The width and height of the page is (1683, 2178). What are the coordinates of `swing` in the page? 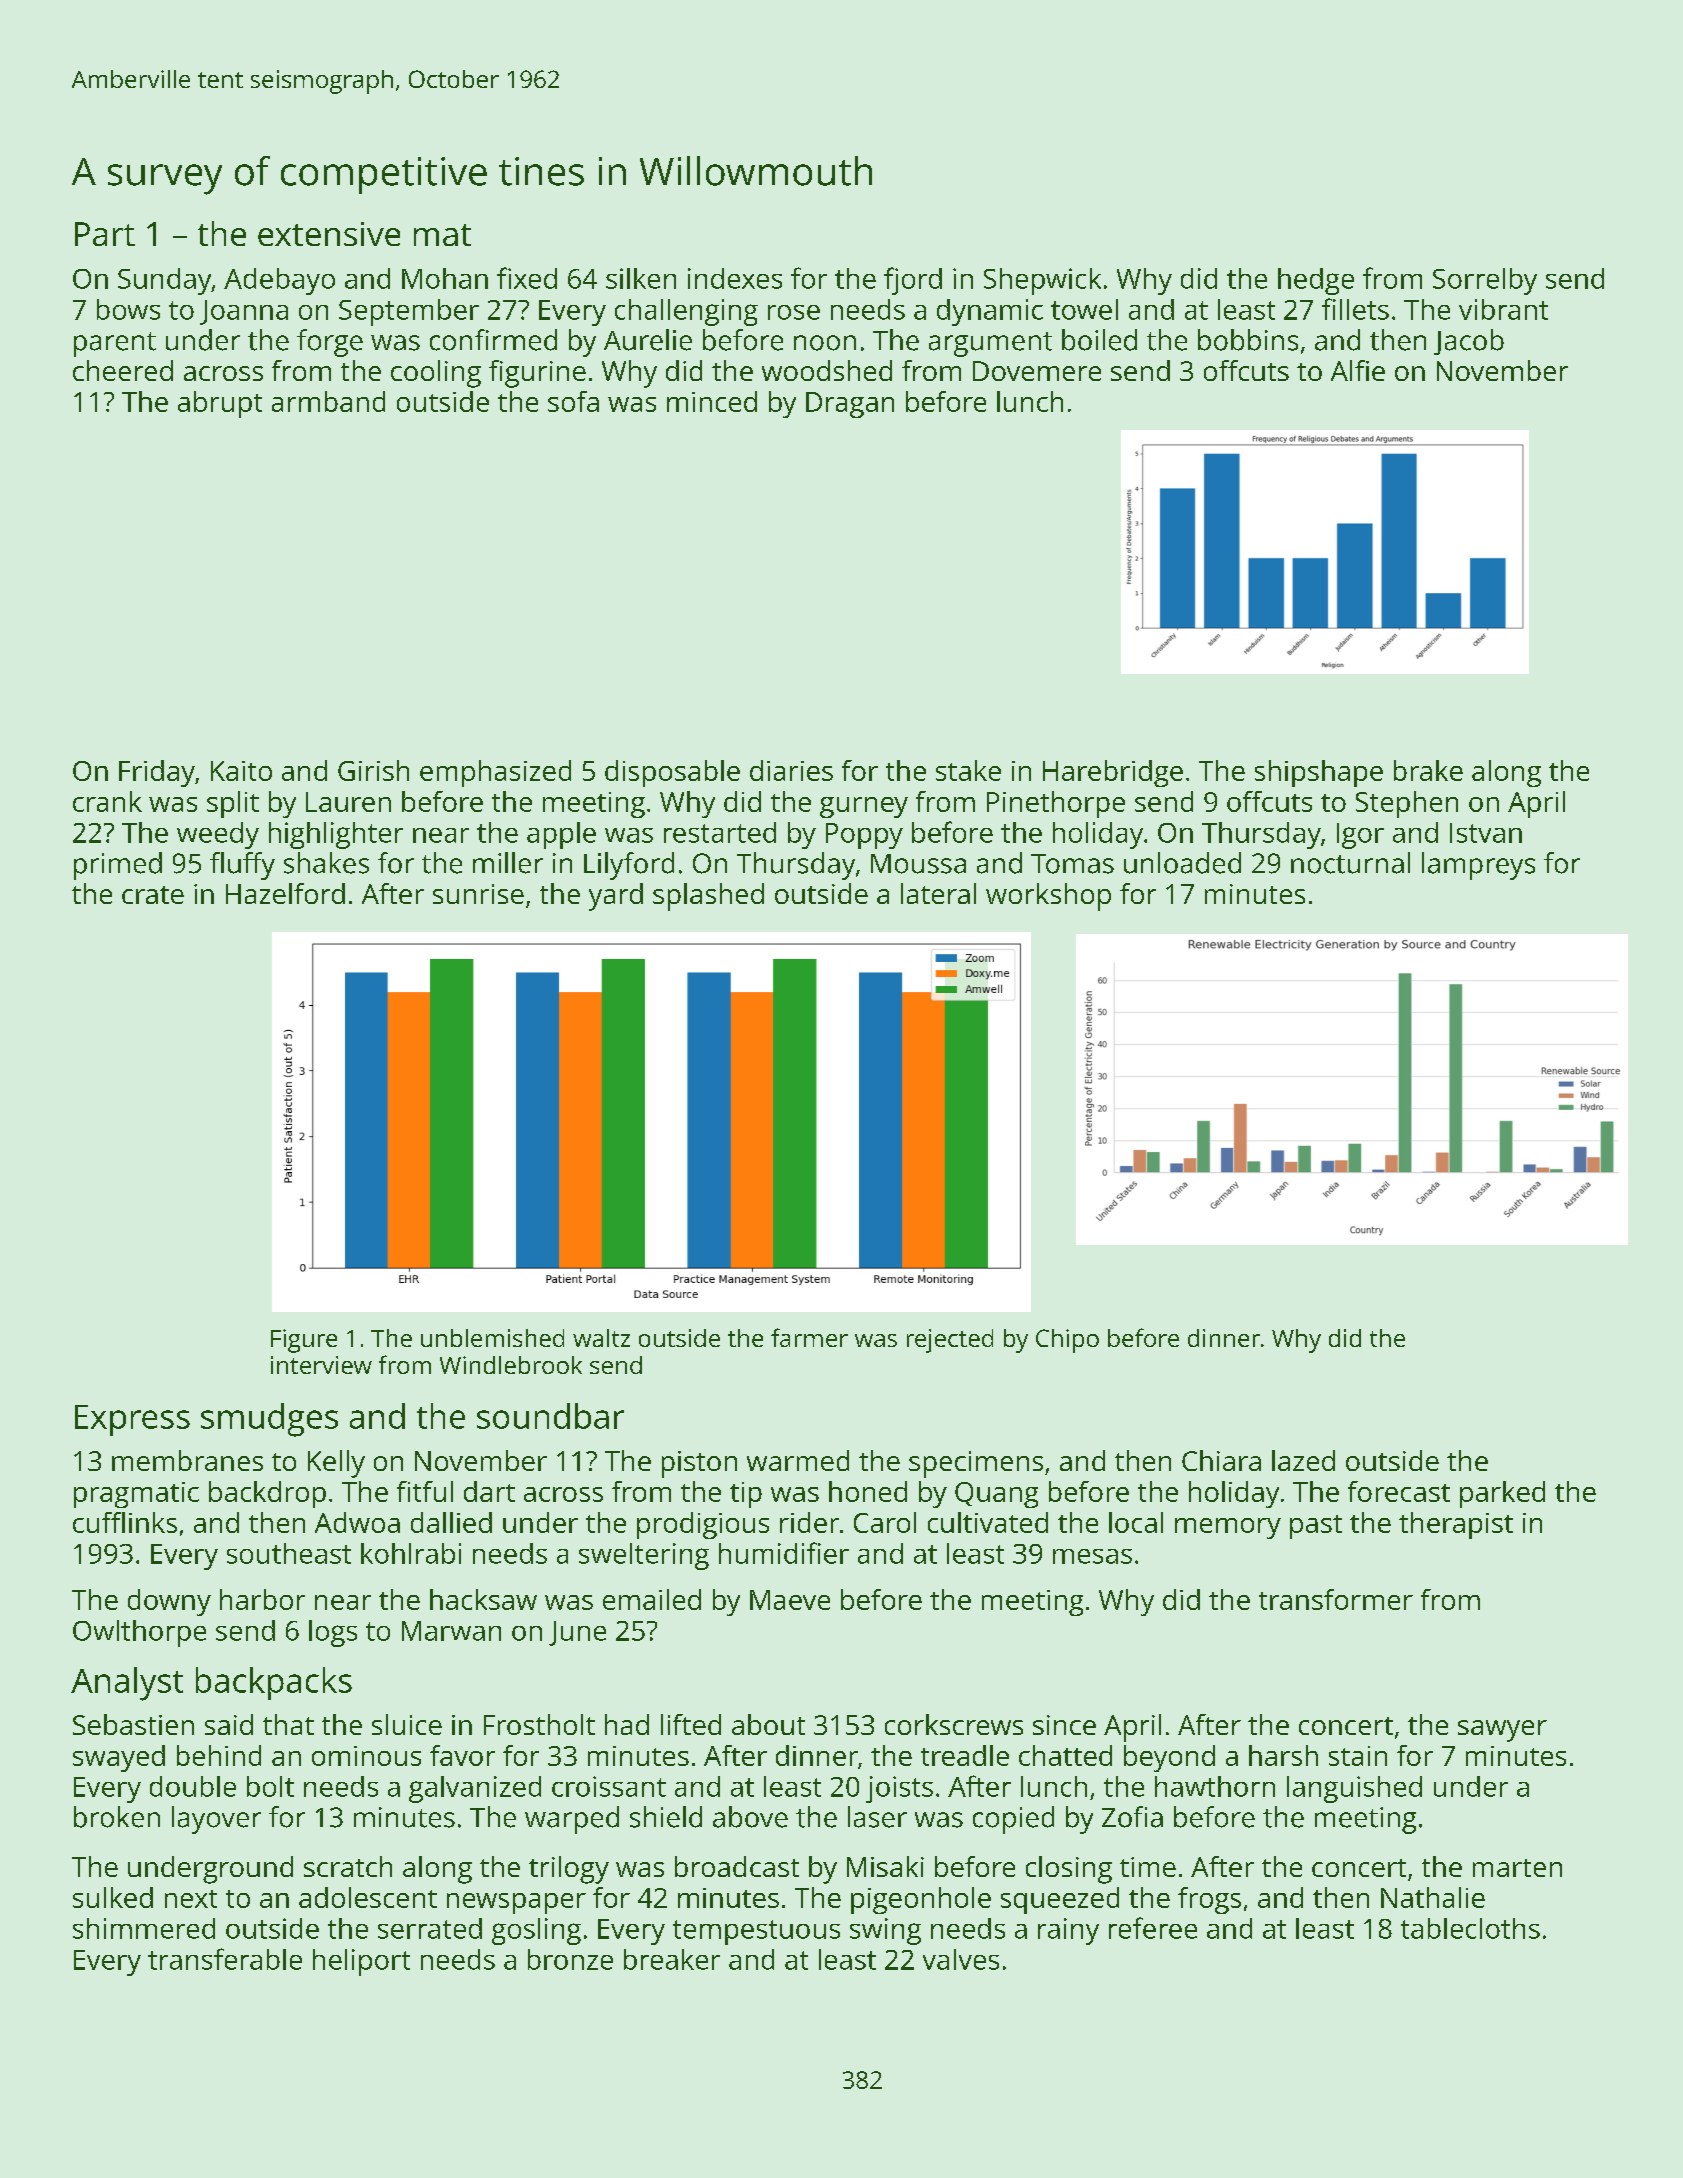 It's located at (885, 1931).
